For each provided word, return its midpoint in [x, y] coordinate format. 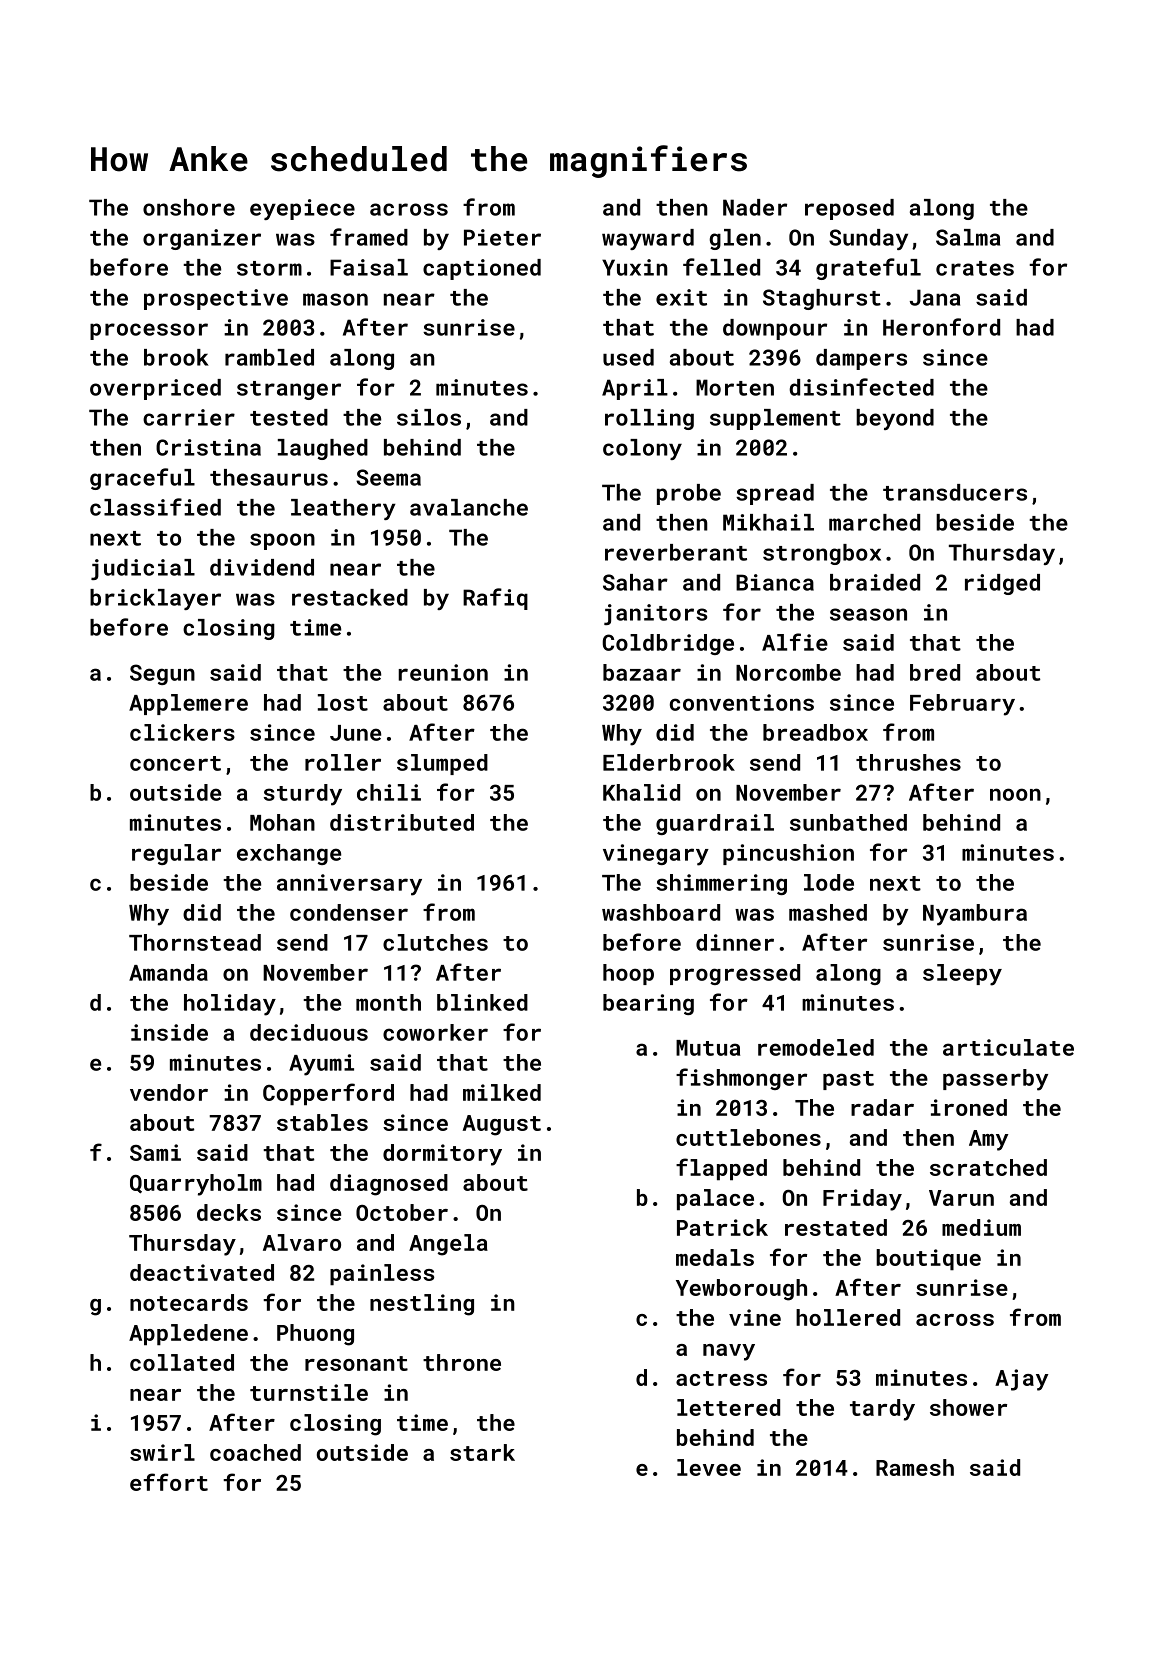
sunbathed [848, 822]
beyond [895, 419]
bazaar [642, 672]
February [962, 705]
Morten [735, 387]
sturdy [303, 795]
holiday [230, 1005]
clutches [435, 942]
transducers [955, 492]
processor [149, 331]
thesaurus [269, 477]
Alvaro [302, 1242]
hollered [848, 1317]
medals [715, 1257]
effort [169, 1482]
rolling [649, 419]
